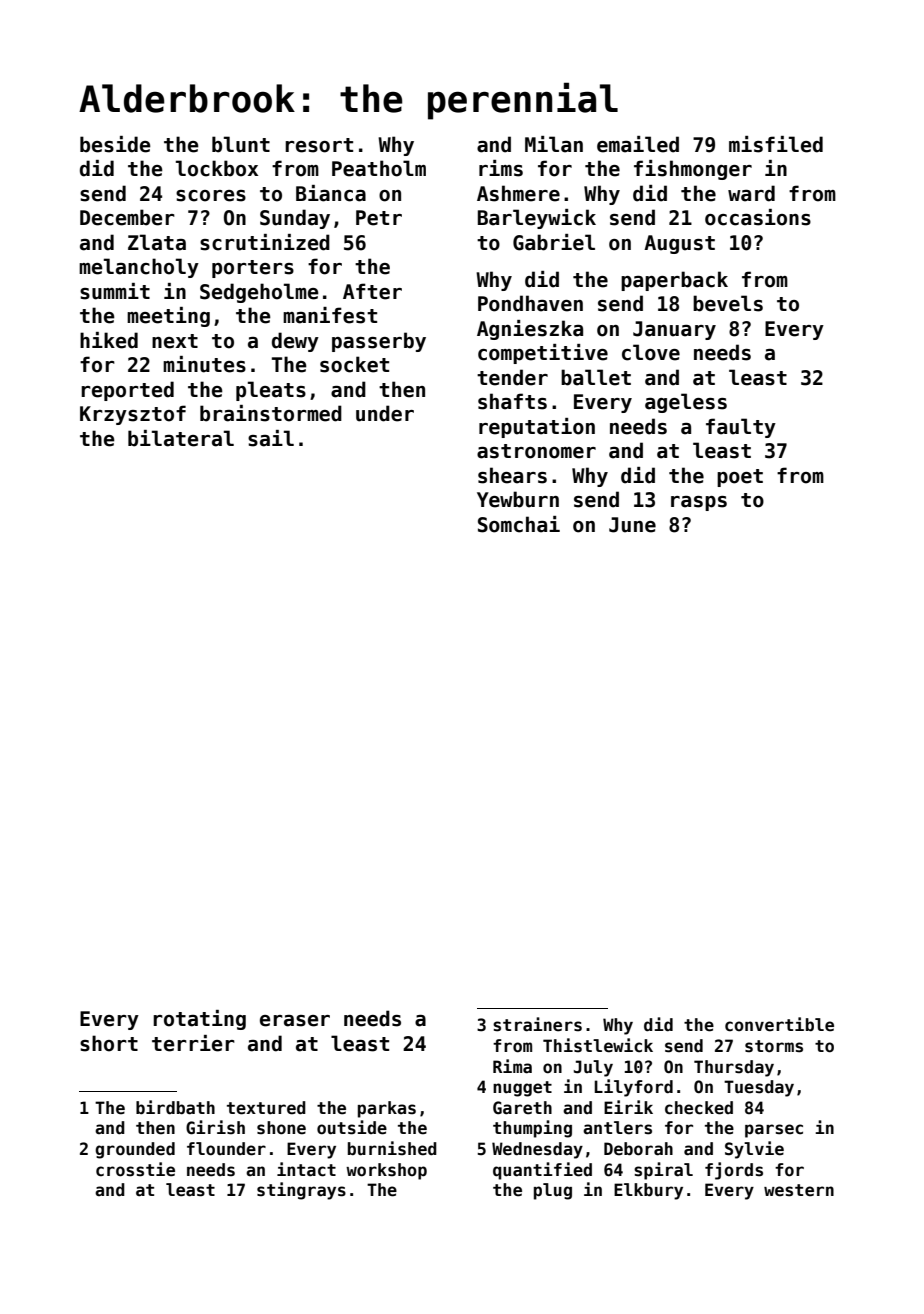 Image resolution: width=924 pixels, height=1314 pixels. What do you see at coordinates (512, 475) in the screenshot?
I see `shears` at bounding box center [512, 475].
